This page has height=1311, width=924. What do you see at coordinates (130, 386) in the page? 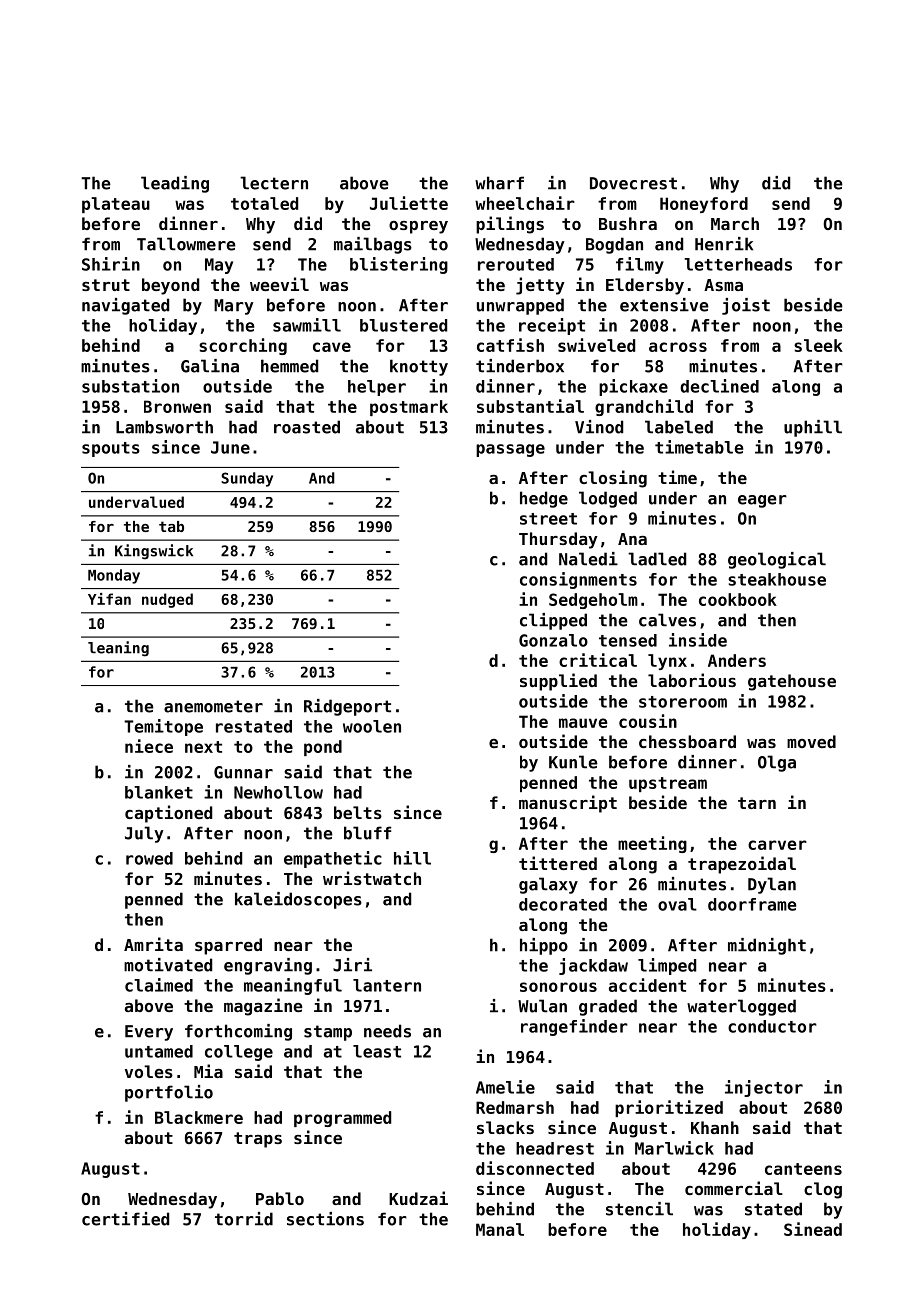
I see `substation` at bounding box center [130, 386].
